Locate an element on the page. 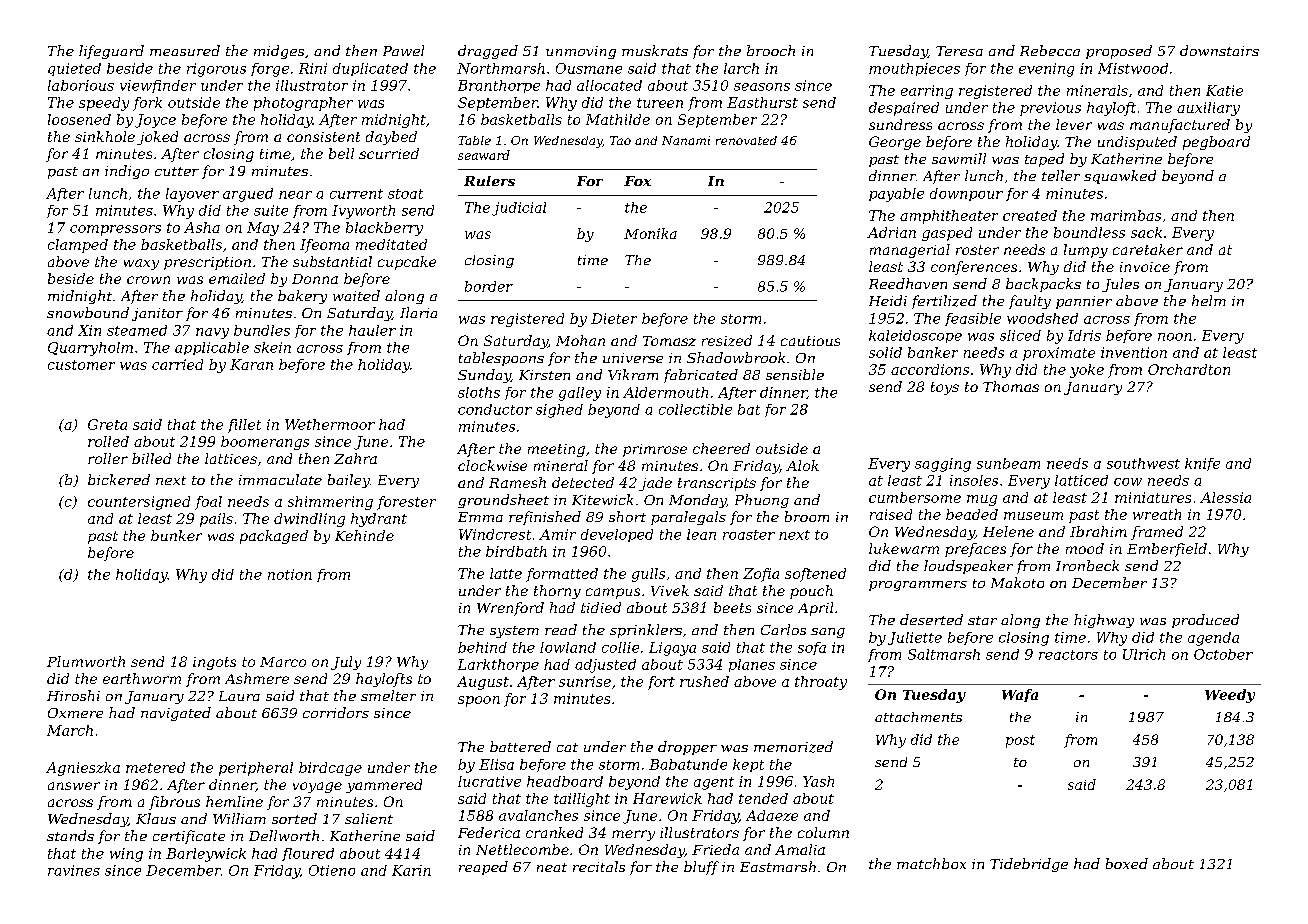 The image size is (1308, 924). recitals is located at coordinates (599, 866).
